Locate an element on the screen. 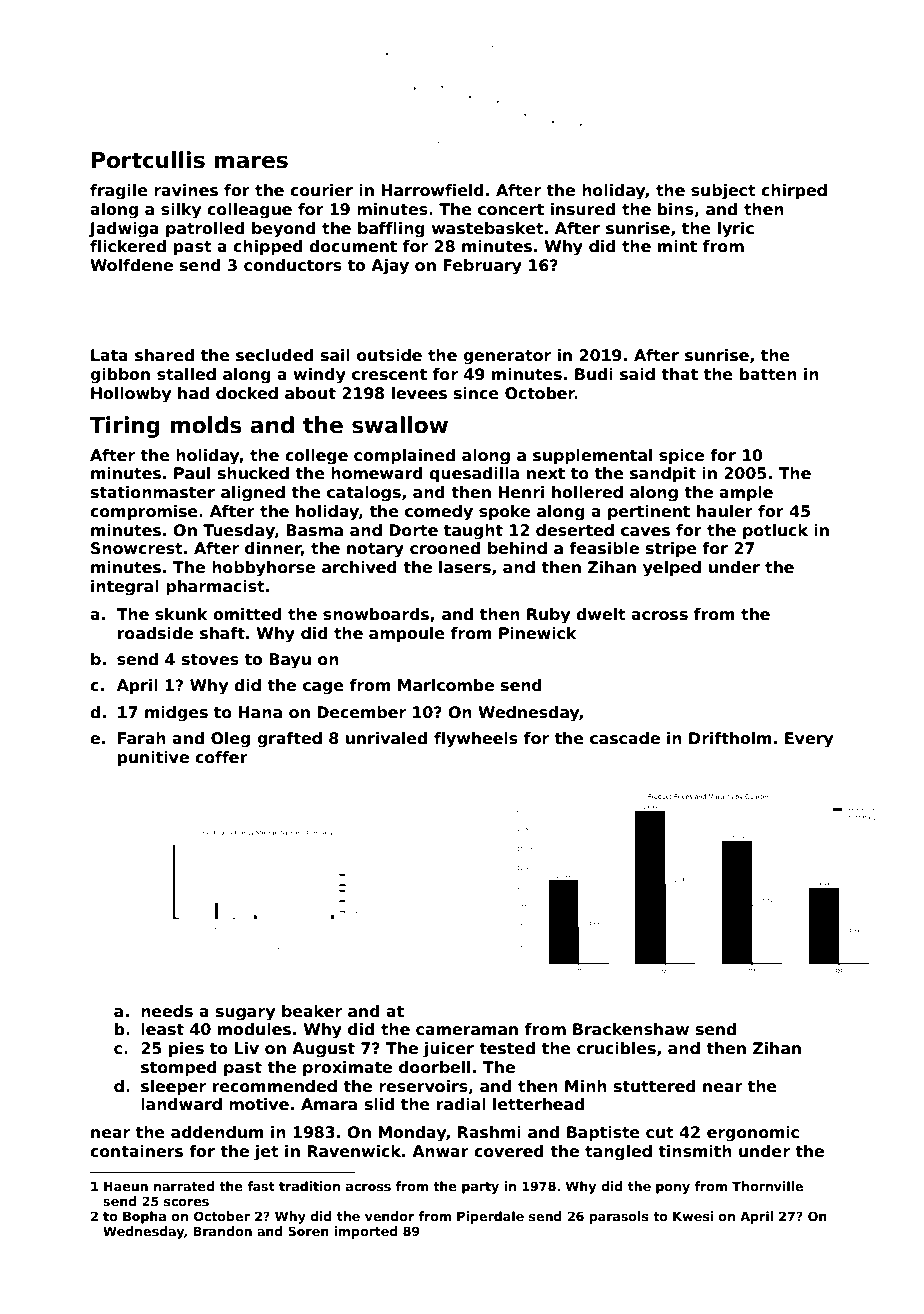 This screenshot has height=1314, width=924. Budi is located at coordinates (594, 374).
